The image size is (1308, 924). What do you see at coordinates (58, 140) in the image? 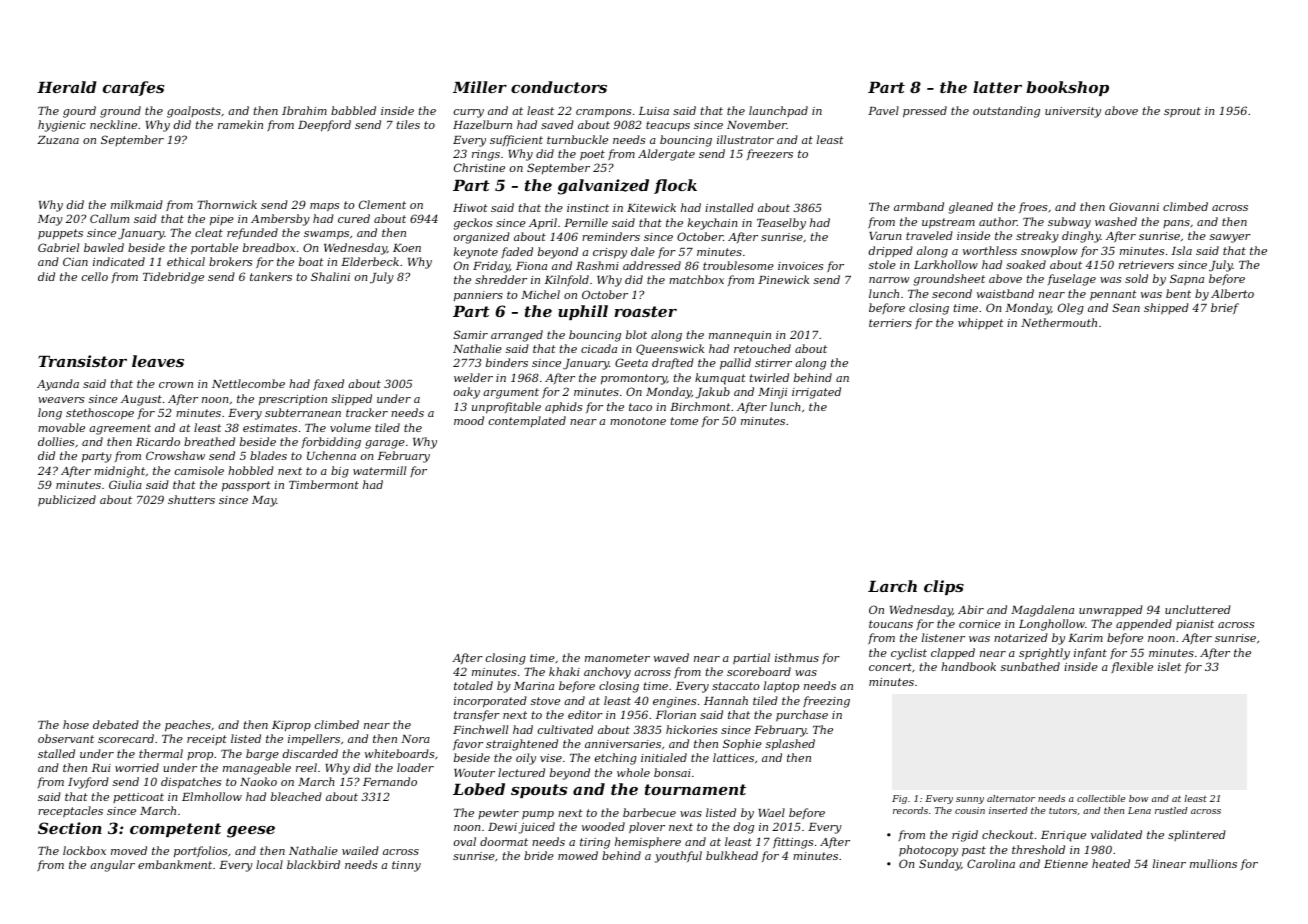
I see `Zuzana` at bounding box center [58, 140].
